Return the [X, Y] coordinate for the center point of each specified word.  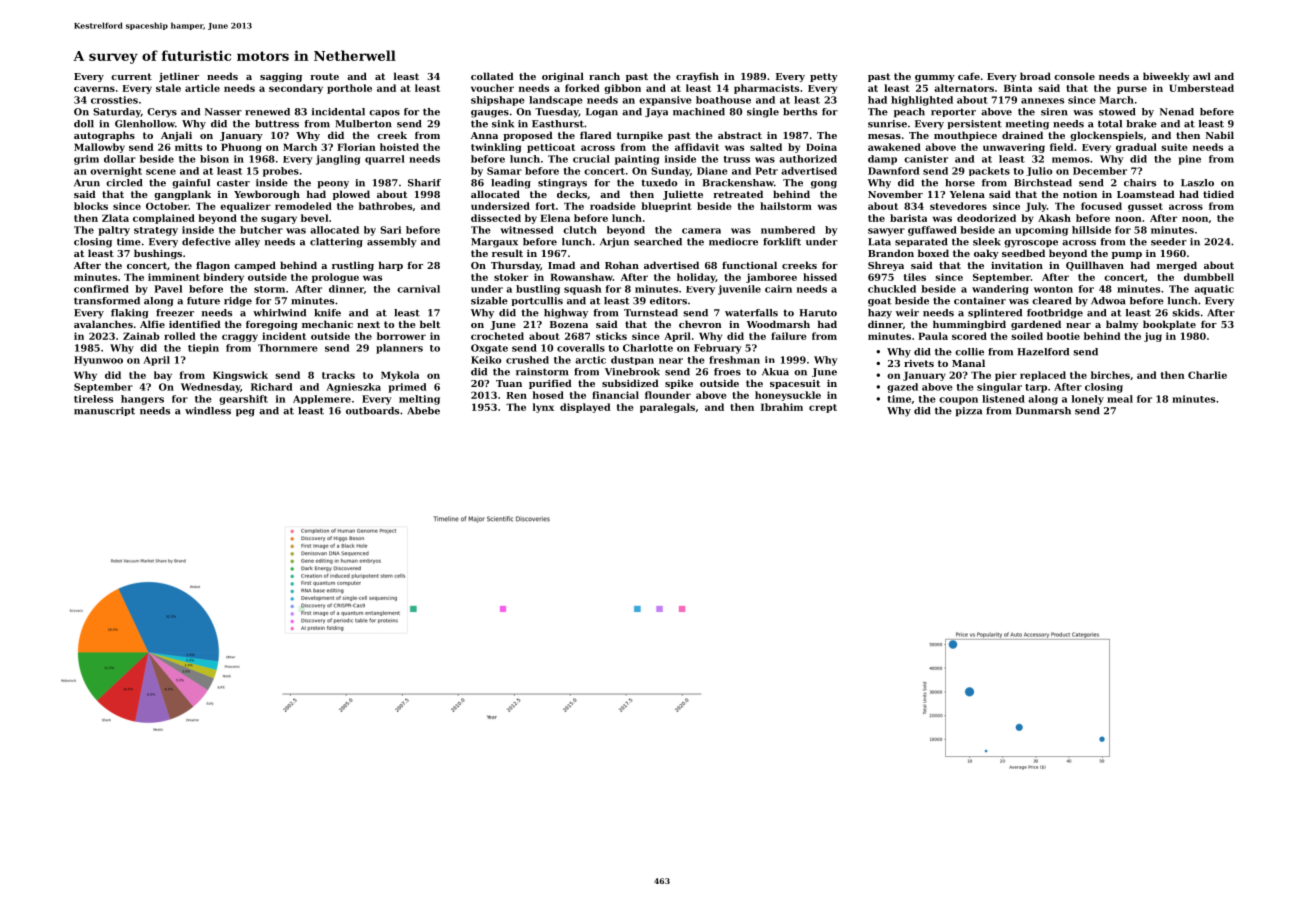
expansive [665, 101]
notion [1080, 194]
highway [566, 314]
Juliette [683, 195]
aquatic [1214, 290]
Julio [1039, 171]
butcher [261, 230]
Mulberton [363, 124]
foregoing [272, 325]
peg [245, 413]
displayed [585, 408]
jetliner [179, 77]
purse [1132, 90]
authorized [808, 159]
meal [1120, 399]
